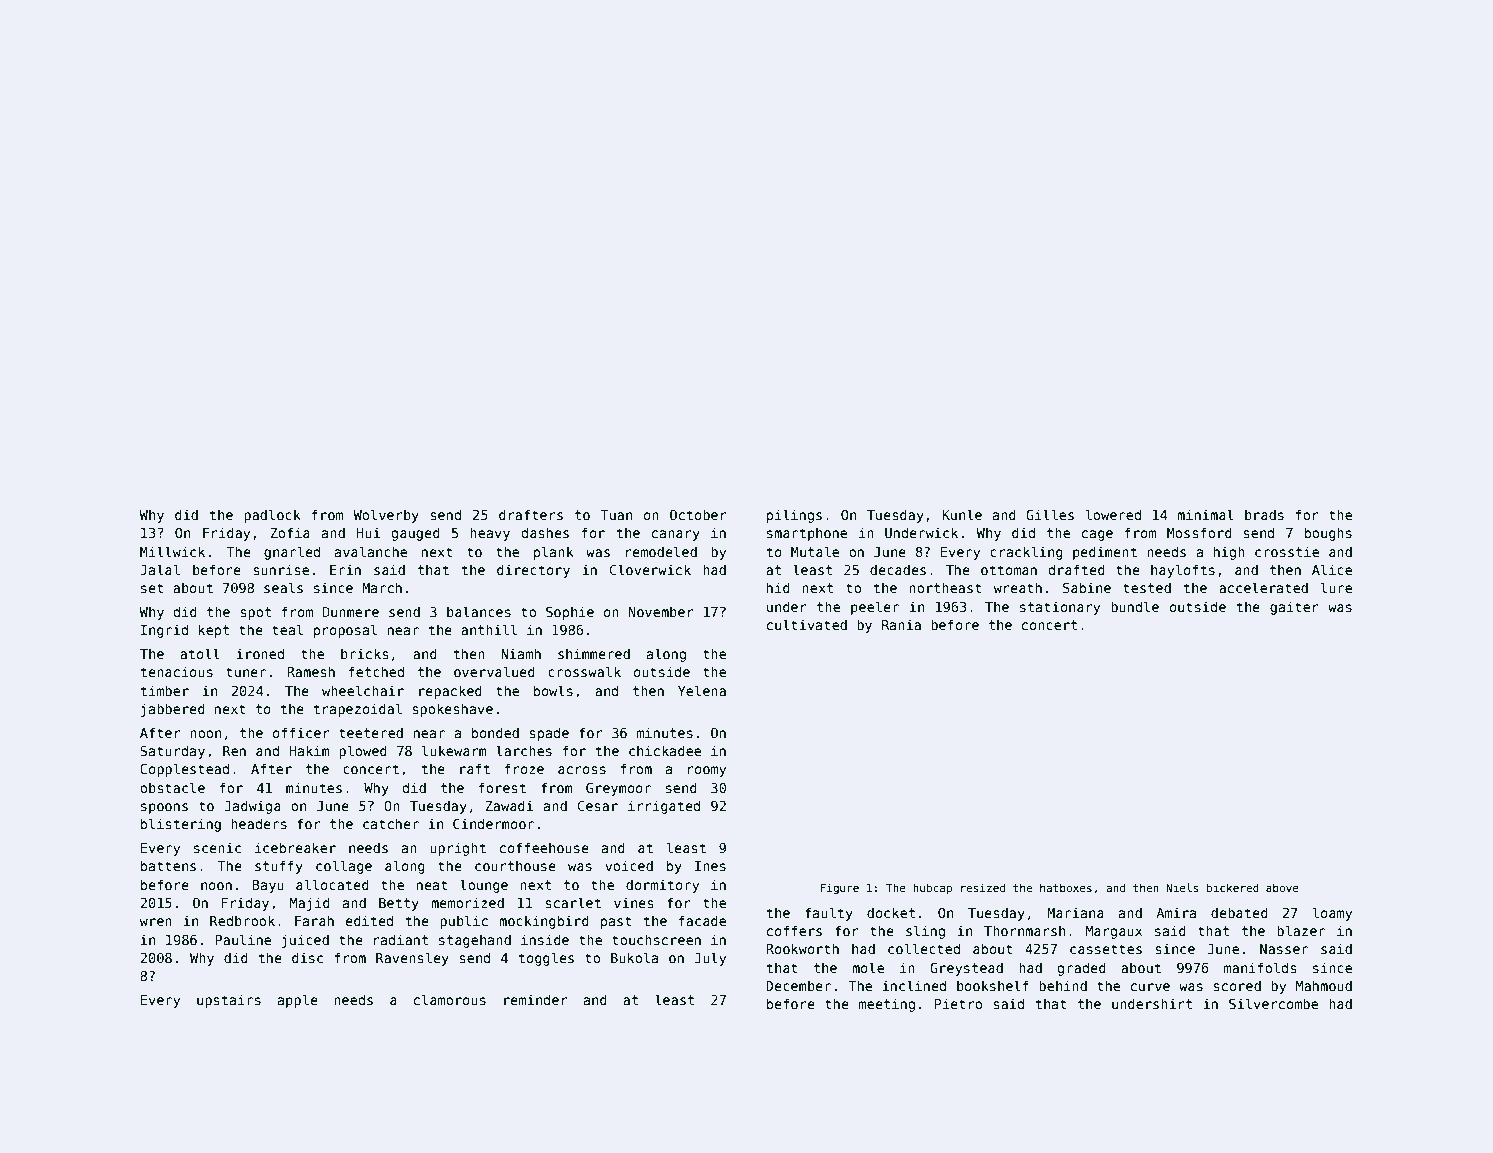 The image size is (1493, 1153). Describe the element at coordinates (840, 888) in the page. I see `Figure` at that location.
